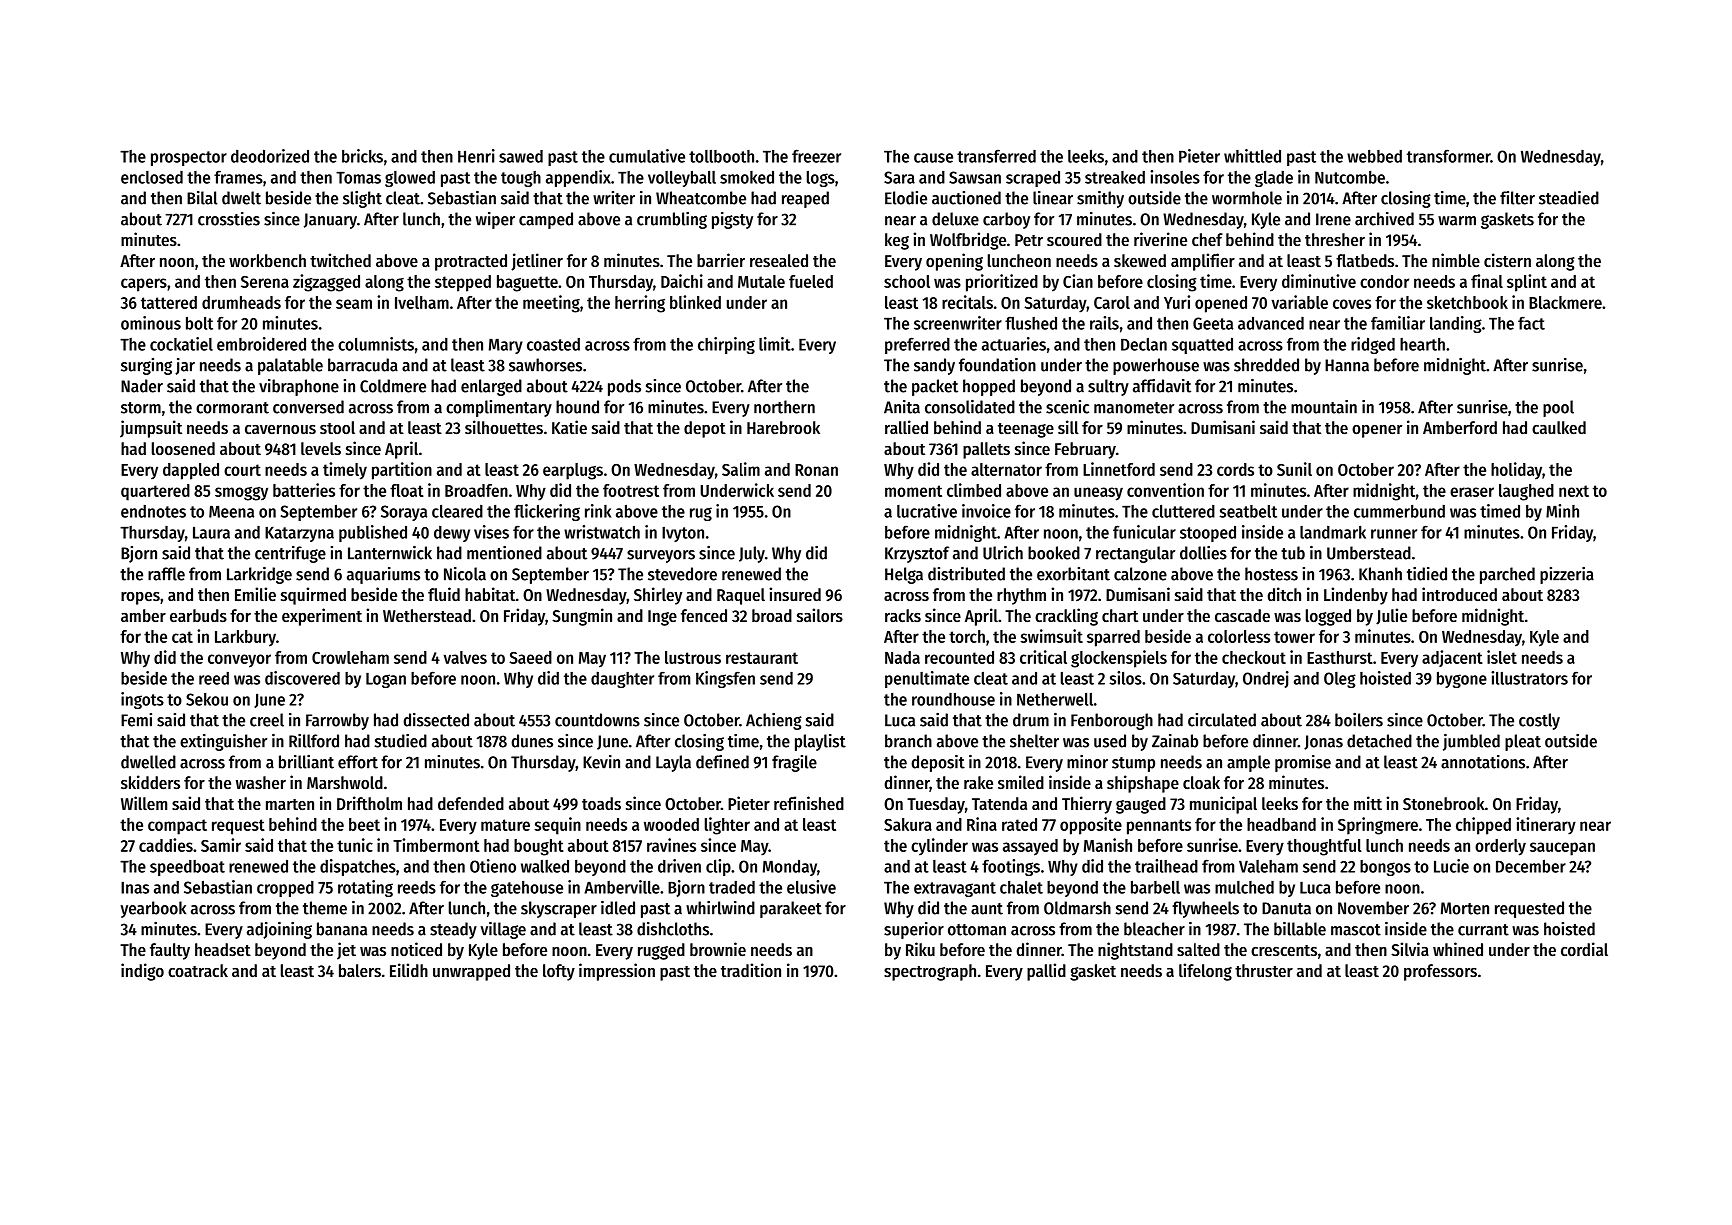 Image resolution: width=1732 pixels, height=1225 pixels. What do you see at coordinates (1507, 575) in the screenshot?
I see `parched` at bounding box center [1507, 575].
